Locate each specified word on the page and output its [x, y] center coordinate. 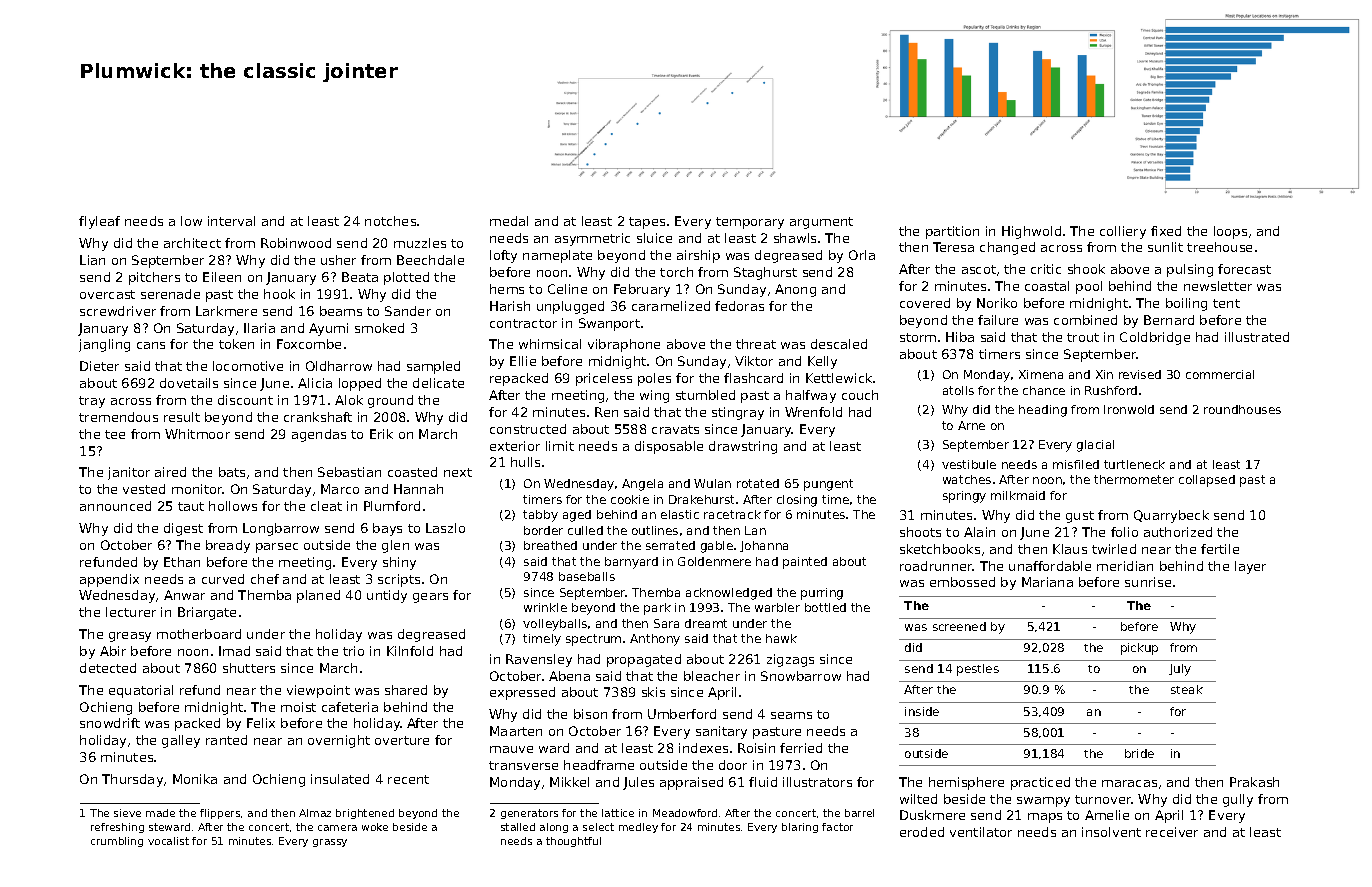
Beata [360, 277]
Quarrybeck [1171, 516]
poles [654, 379]
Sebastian [349, 472]
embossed [962, 582]
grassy [330, 843]
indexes [703, 748]
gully [1238, 800]
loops [1230, 232]
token [236, 344]
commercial [1220, 374]
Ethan [182, 562]
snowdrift [110, 723]
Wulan [712, 483]
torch [676, 272]
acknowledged [729, 594]
